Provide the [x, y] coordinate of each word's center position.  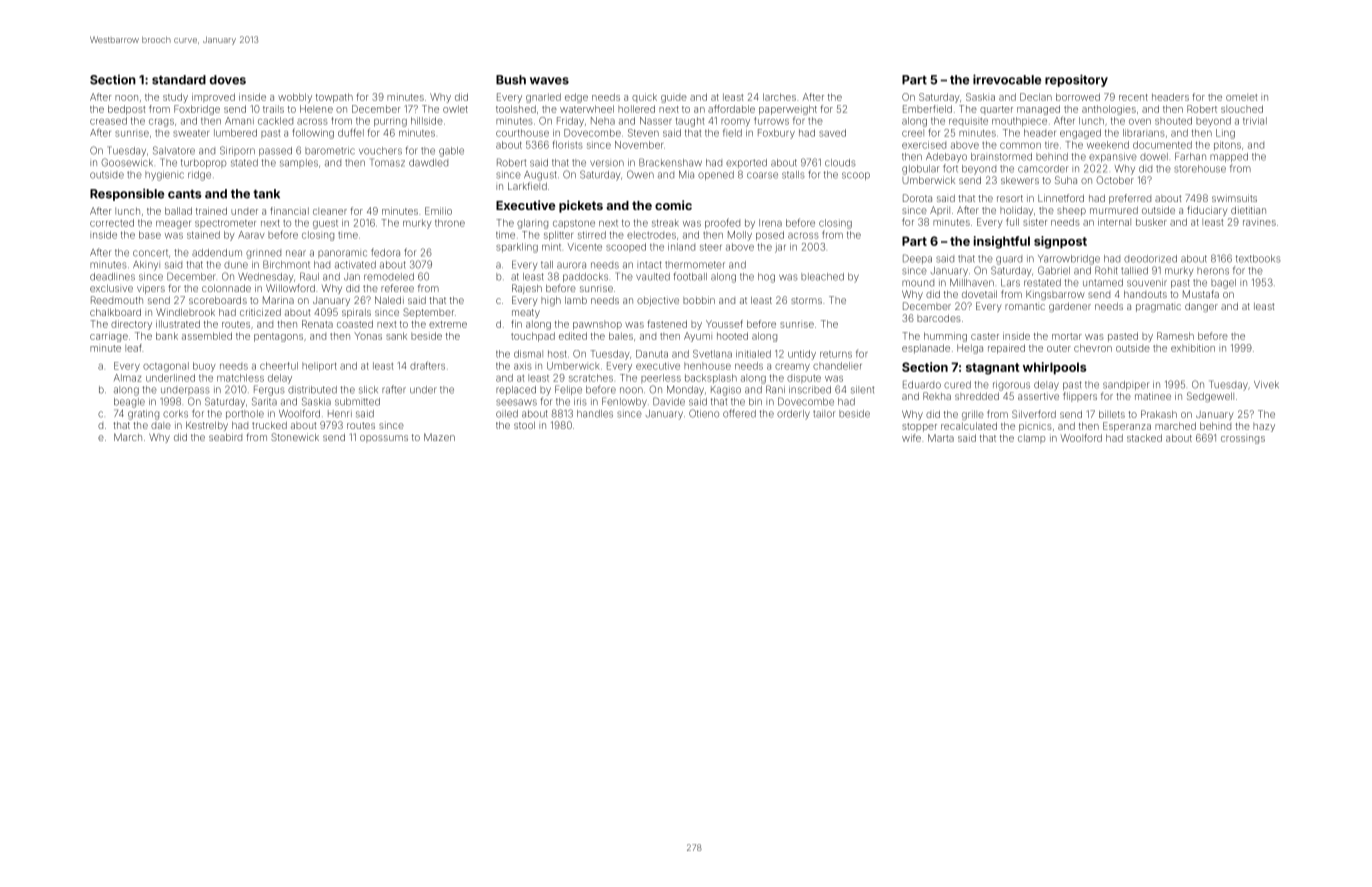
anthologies [1109, 110]
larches [779, 97]
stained [203, 235]
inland [681, 247]
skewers [1020, 180]
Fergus [269, 390]
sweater [191, 133]
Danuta [652, 354]
